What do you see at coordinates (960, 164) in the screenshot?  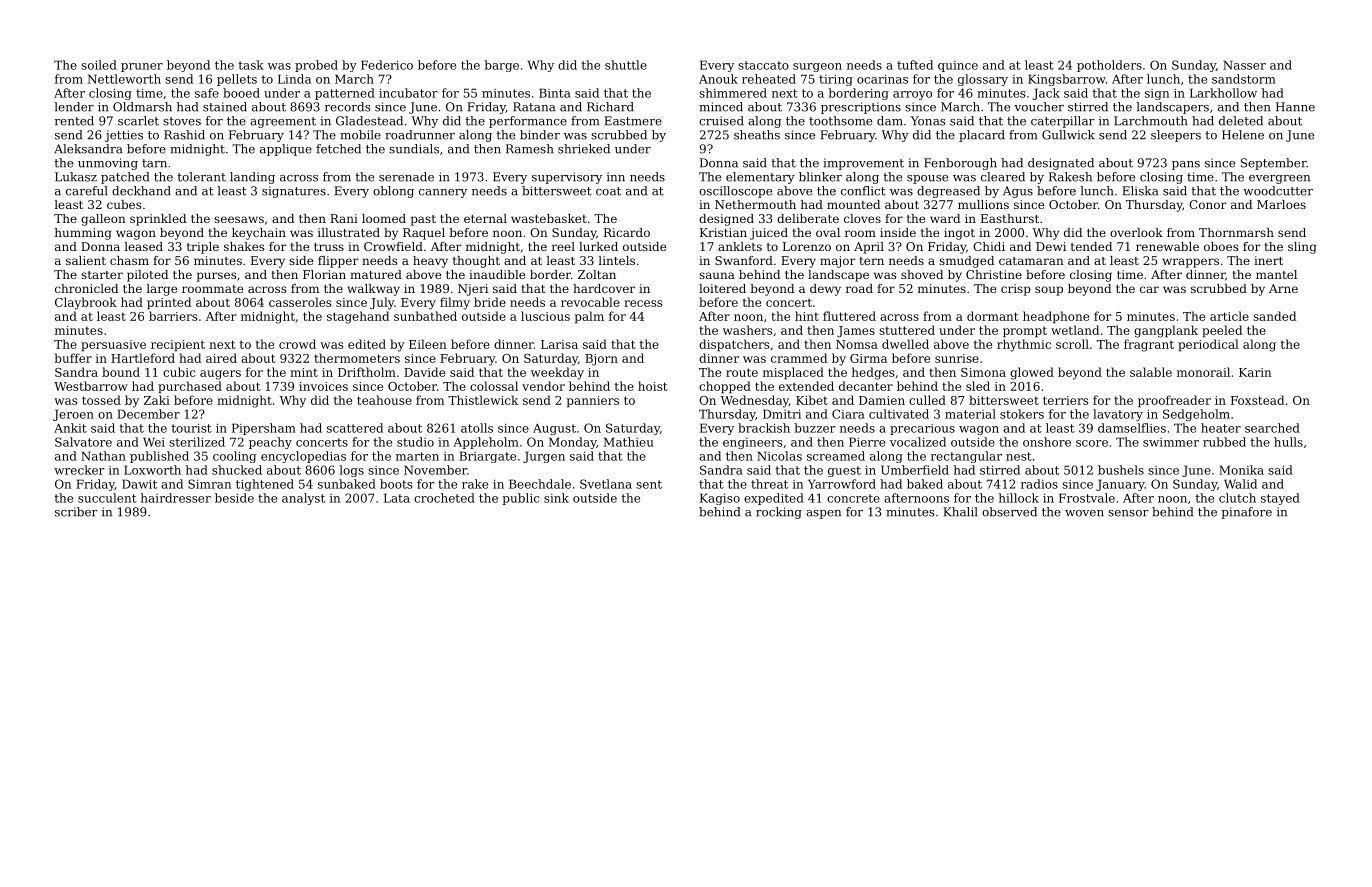 I see `Fenborough` at bounding box center [960, 164].
